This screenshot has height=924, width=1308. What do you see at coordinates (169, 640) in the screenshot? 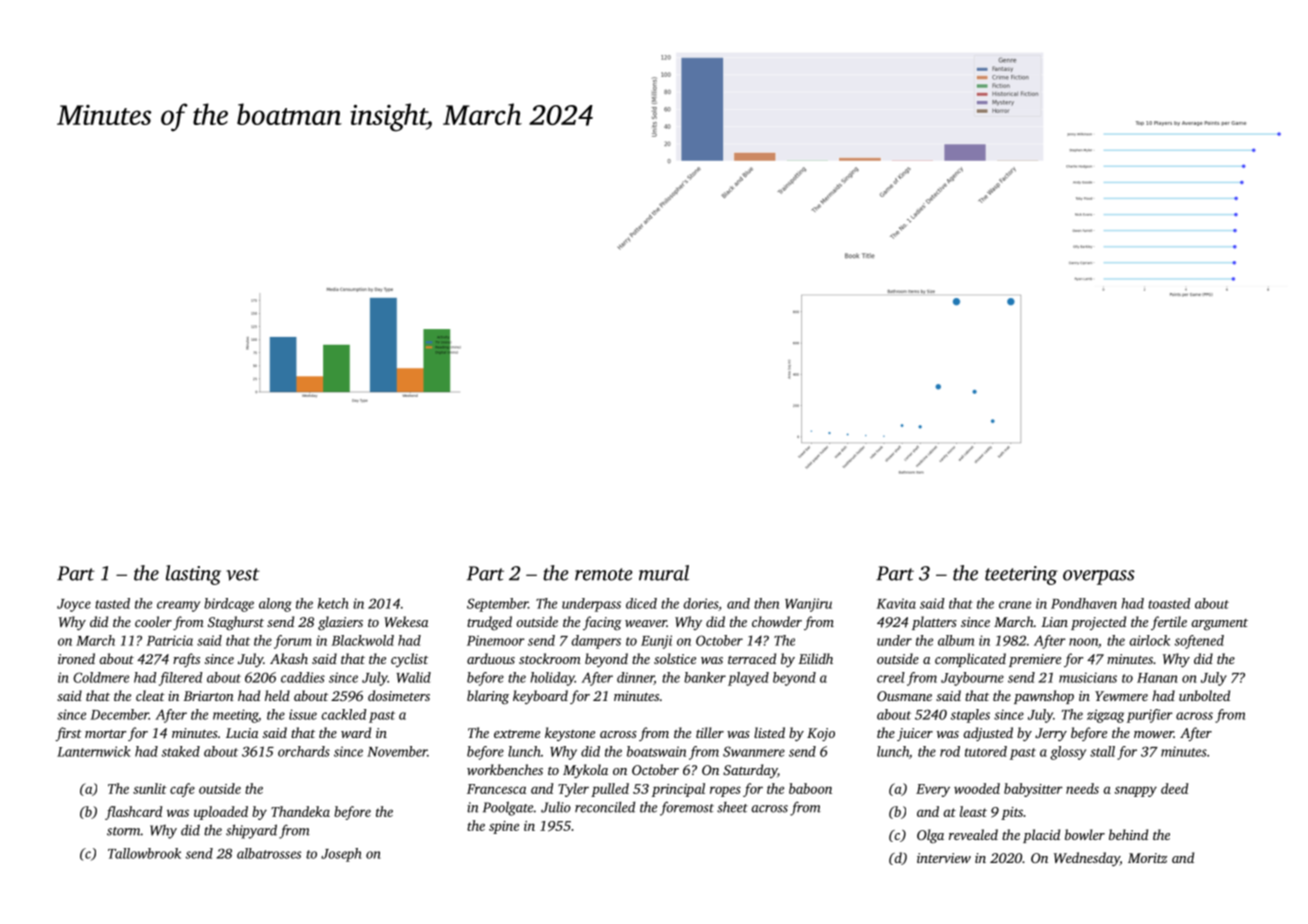
I see `Patricia` at bounding box center [169, 640].
